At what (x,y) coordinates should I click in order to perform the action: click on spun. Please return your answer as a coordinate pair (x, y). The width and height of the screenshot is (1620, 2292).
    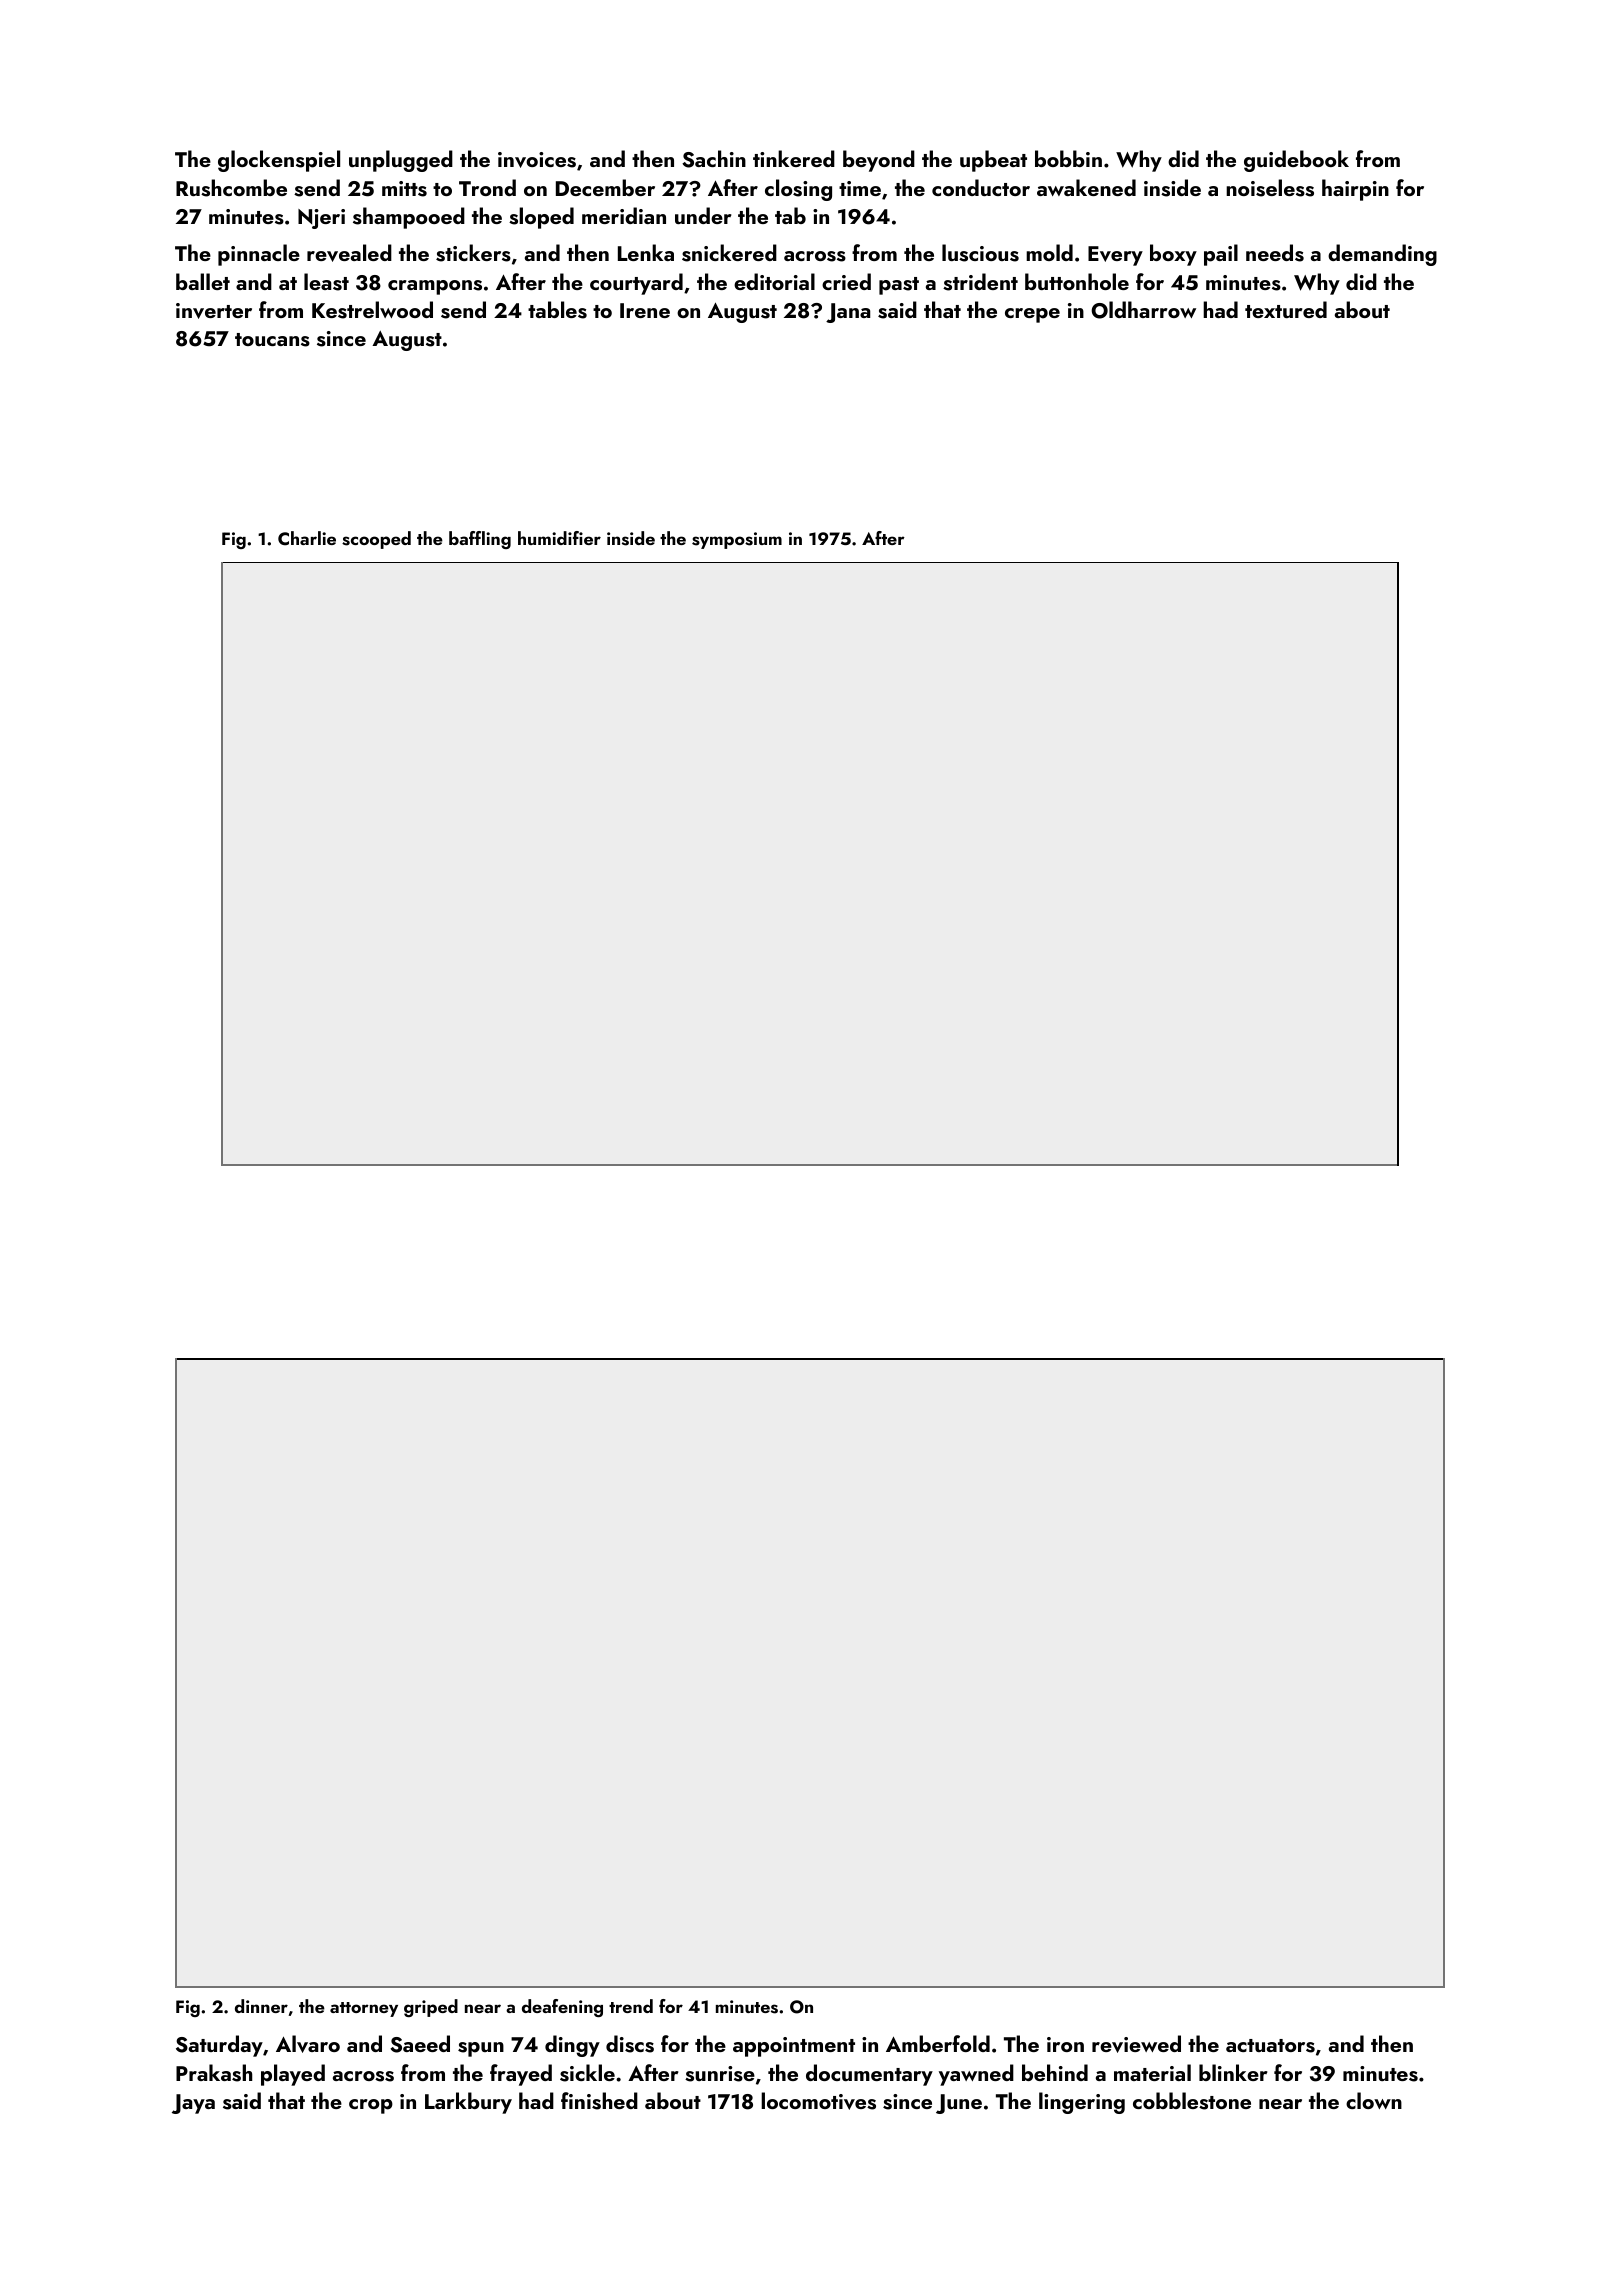
    Looking at the image, I should click on (481, 2049).
